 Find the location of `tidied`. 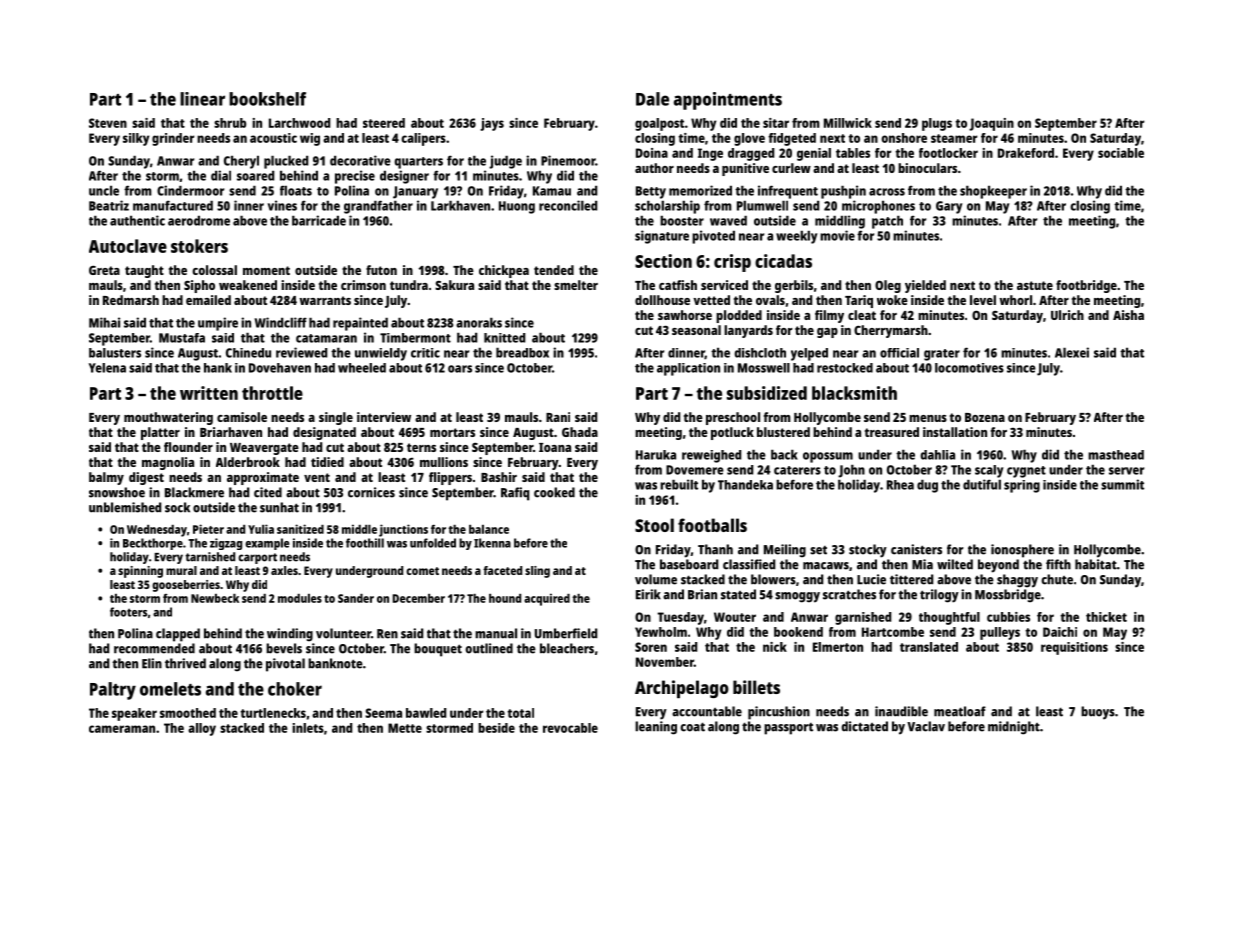

tidied is located at coordinates (327, 462).
